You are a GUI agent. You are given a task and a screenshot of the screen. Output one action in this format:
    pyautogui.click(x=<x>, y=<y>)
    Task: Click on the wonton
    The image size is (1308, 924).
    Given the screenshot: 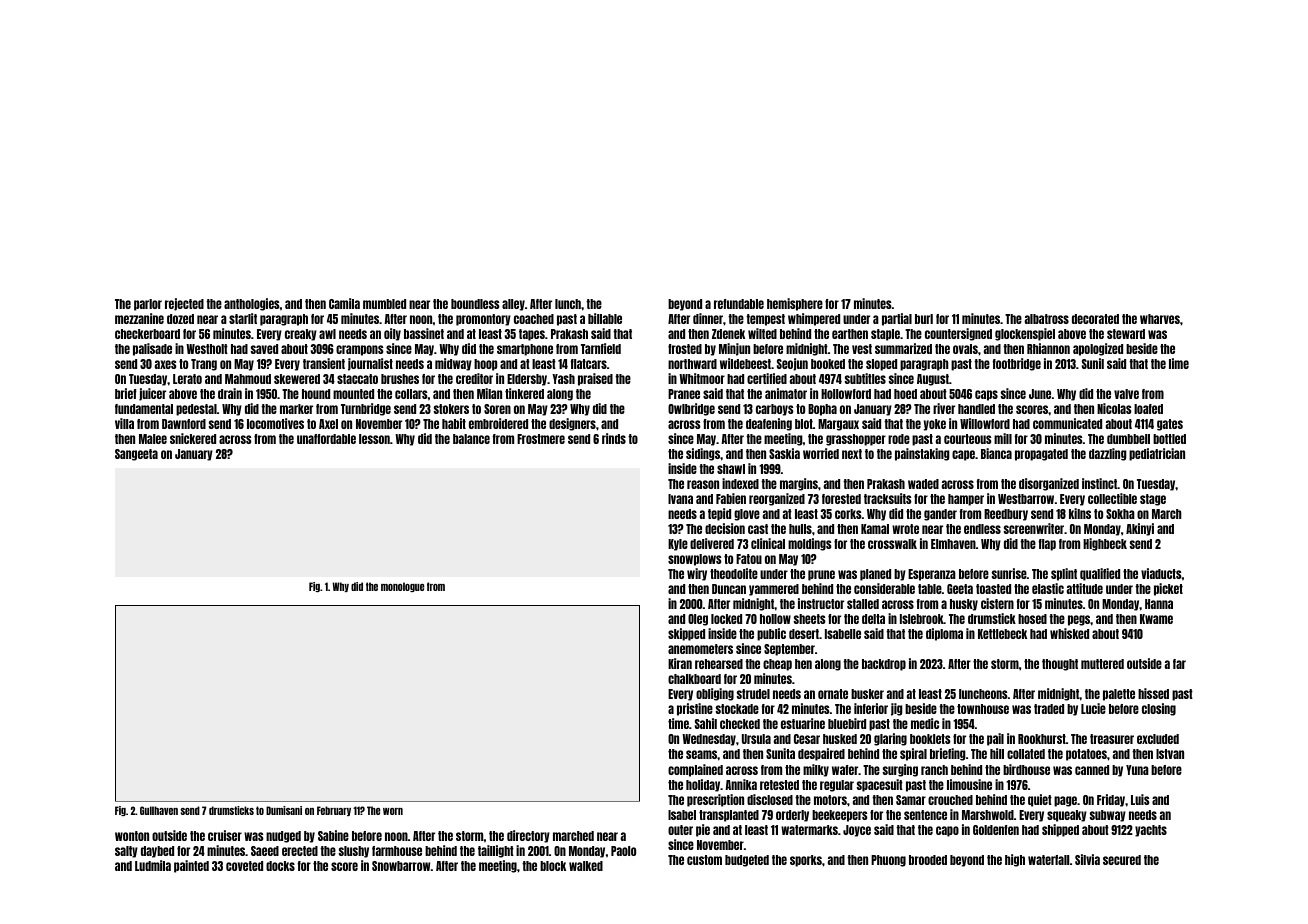 What is the action you would take?
    pyautogui.click(x=132, y=836)
